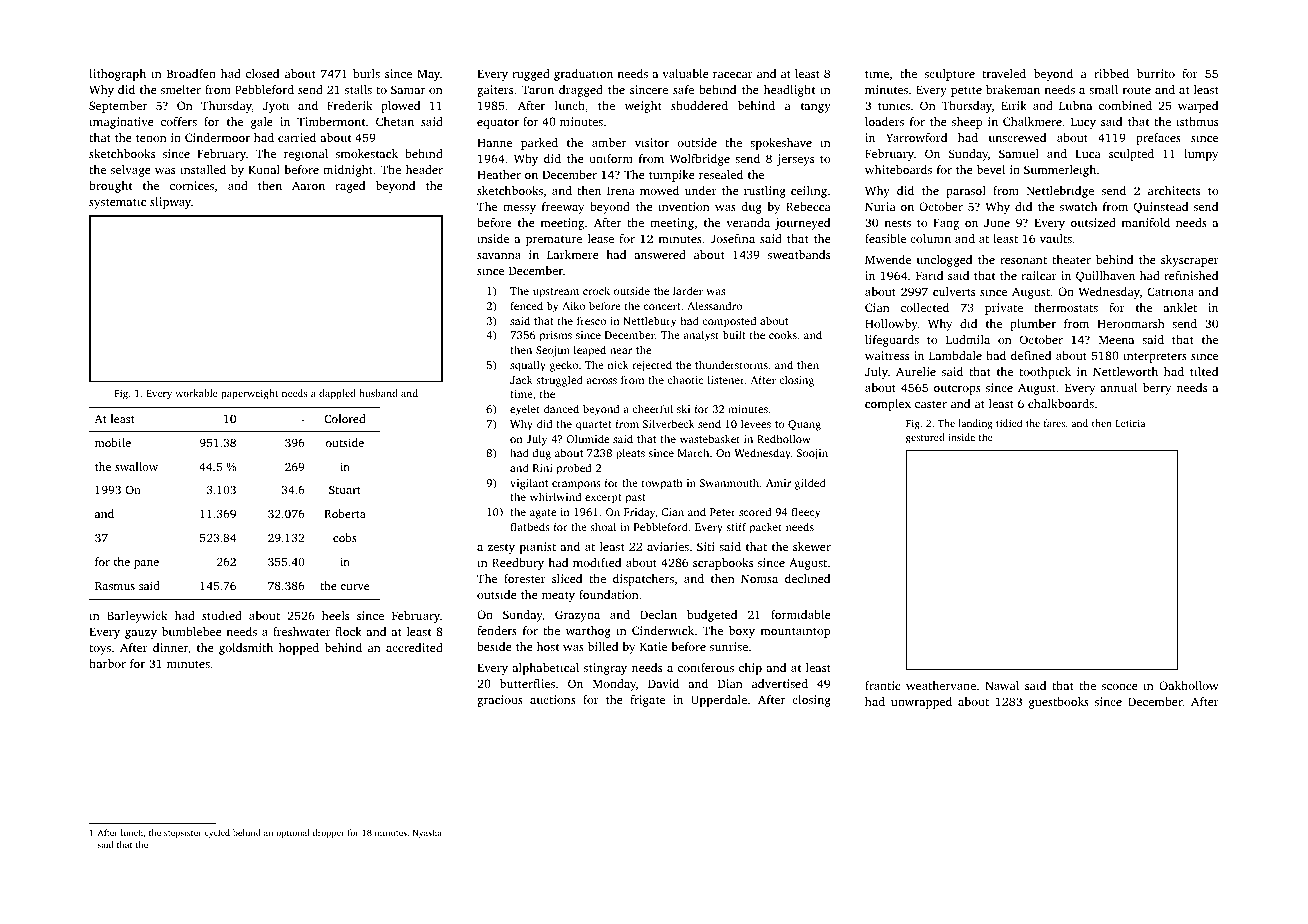 This image has width=1308, height=924. What do you see at coordinates (196, 393) in the image?
I see `workable` at bounding box center [196, 393].
